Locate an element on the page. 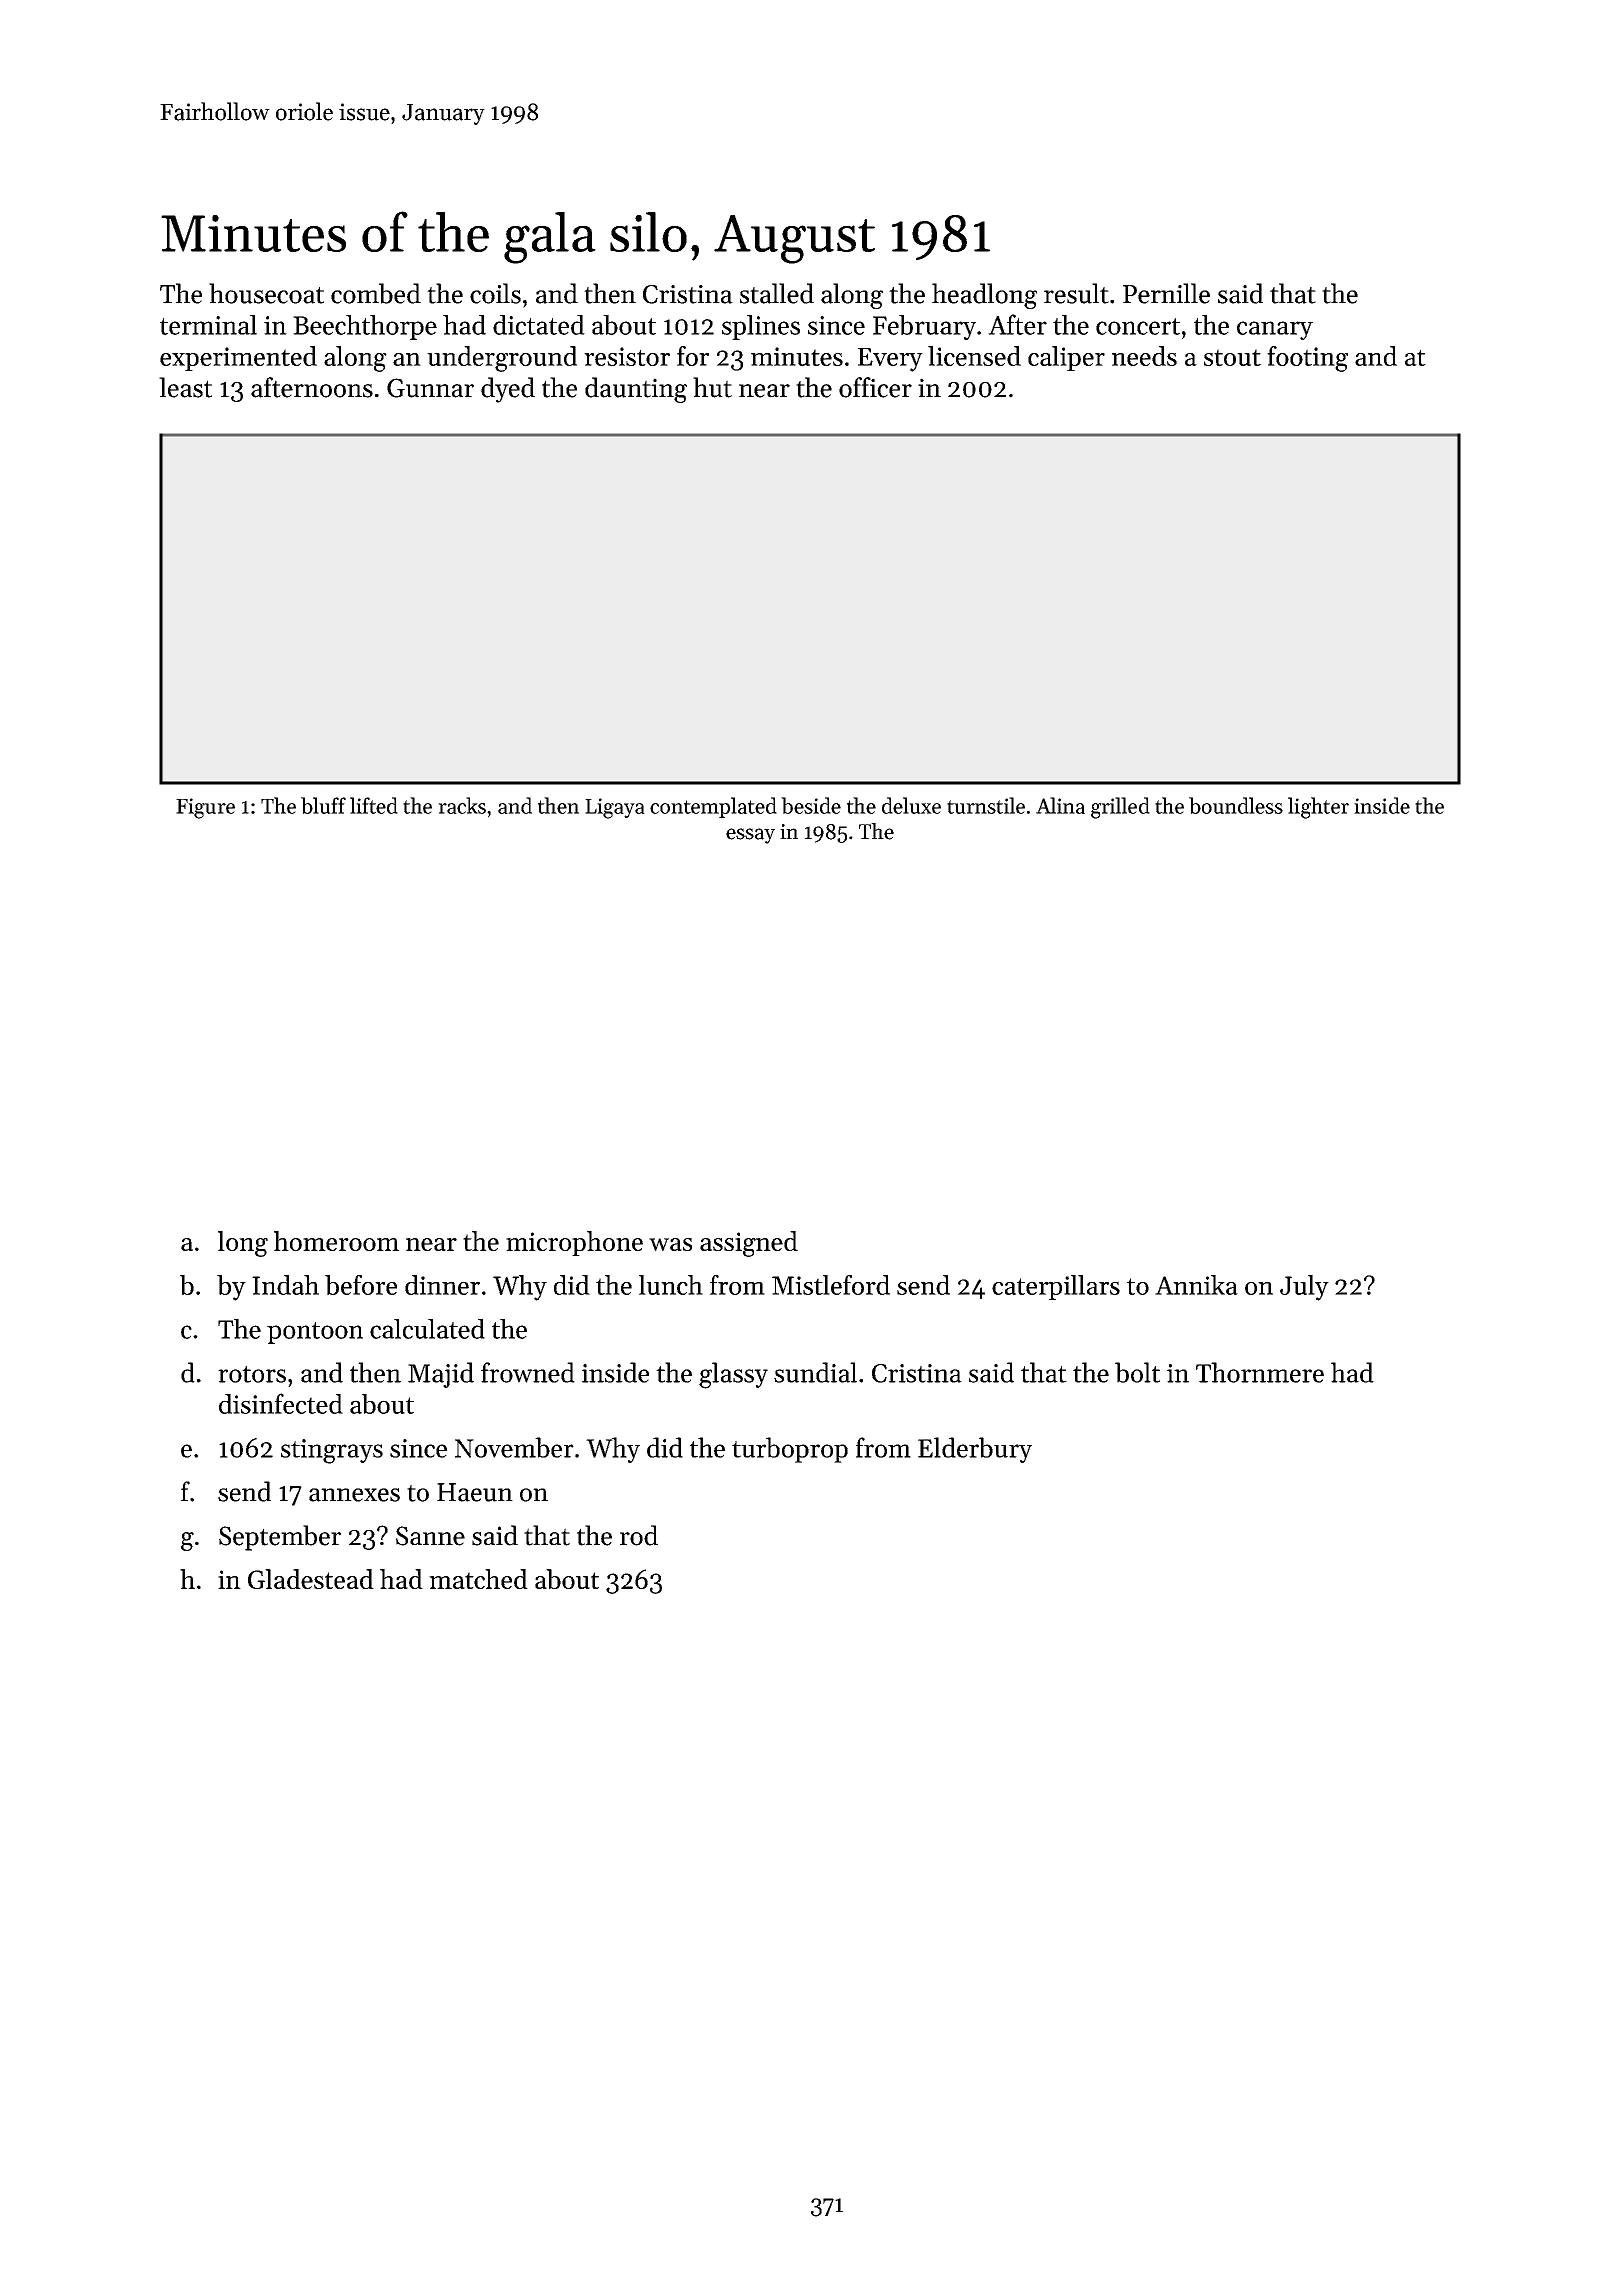  rod is located at coordinates (639, 1535).
